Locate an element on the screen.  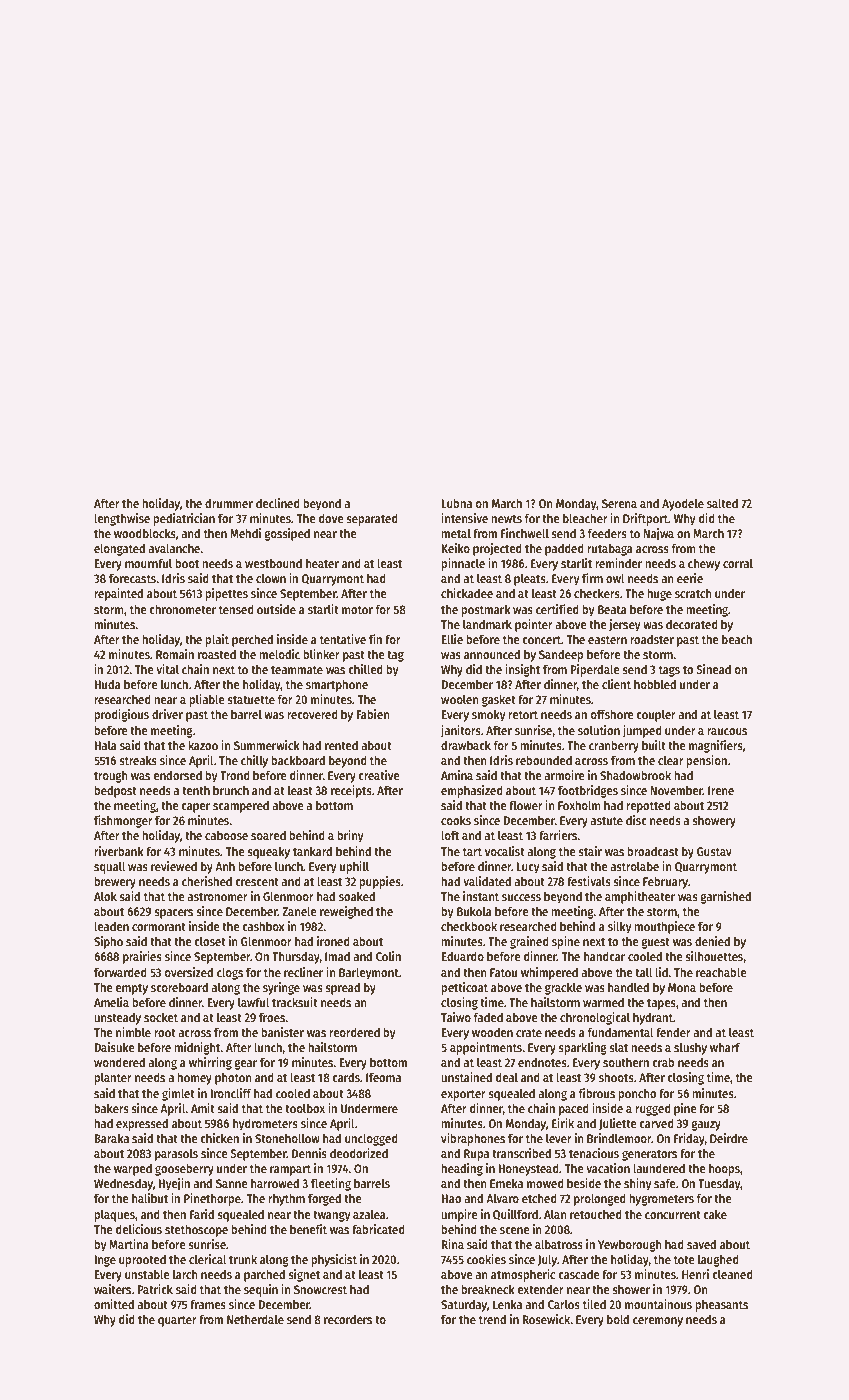
Wednesday is located at coordinates (123, 1184).
